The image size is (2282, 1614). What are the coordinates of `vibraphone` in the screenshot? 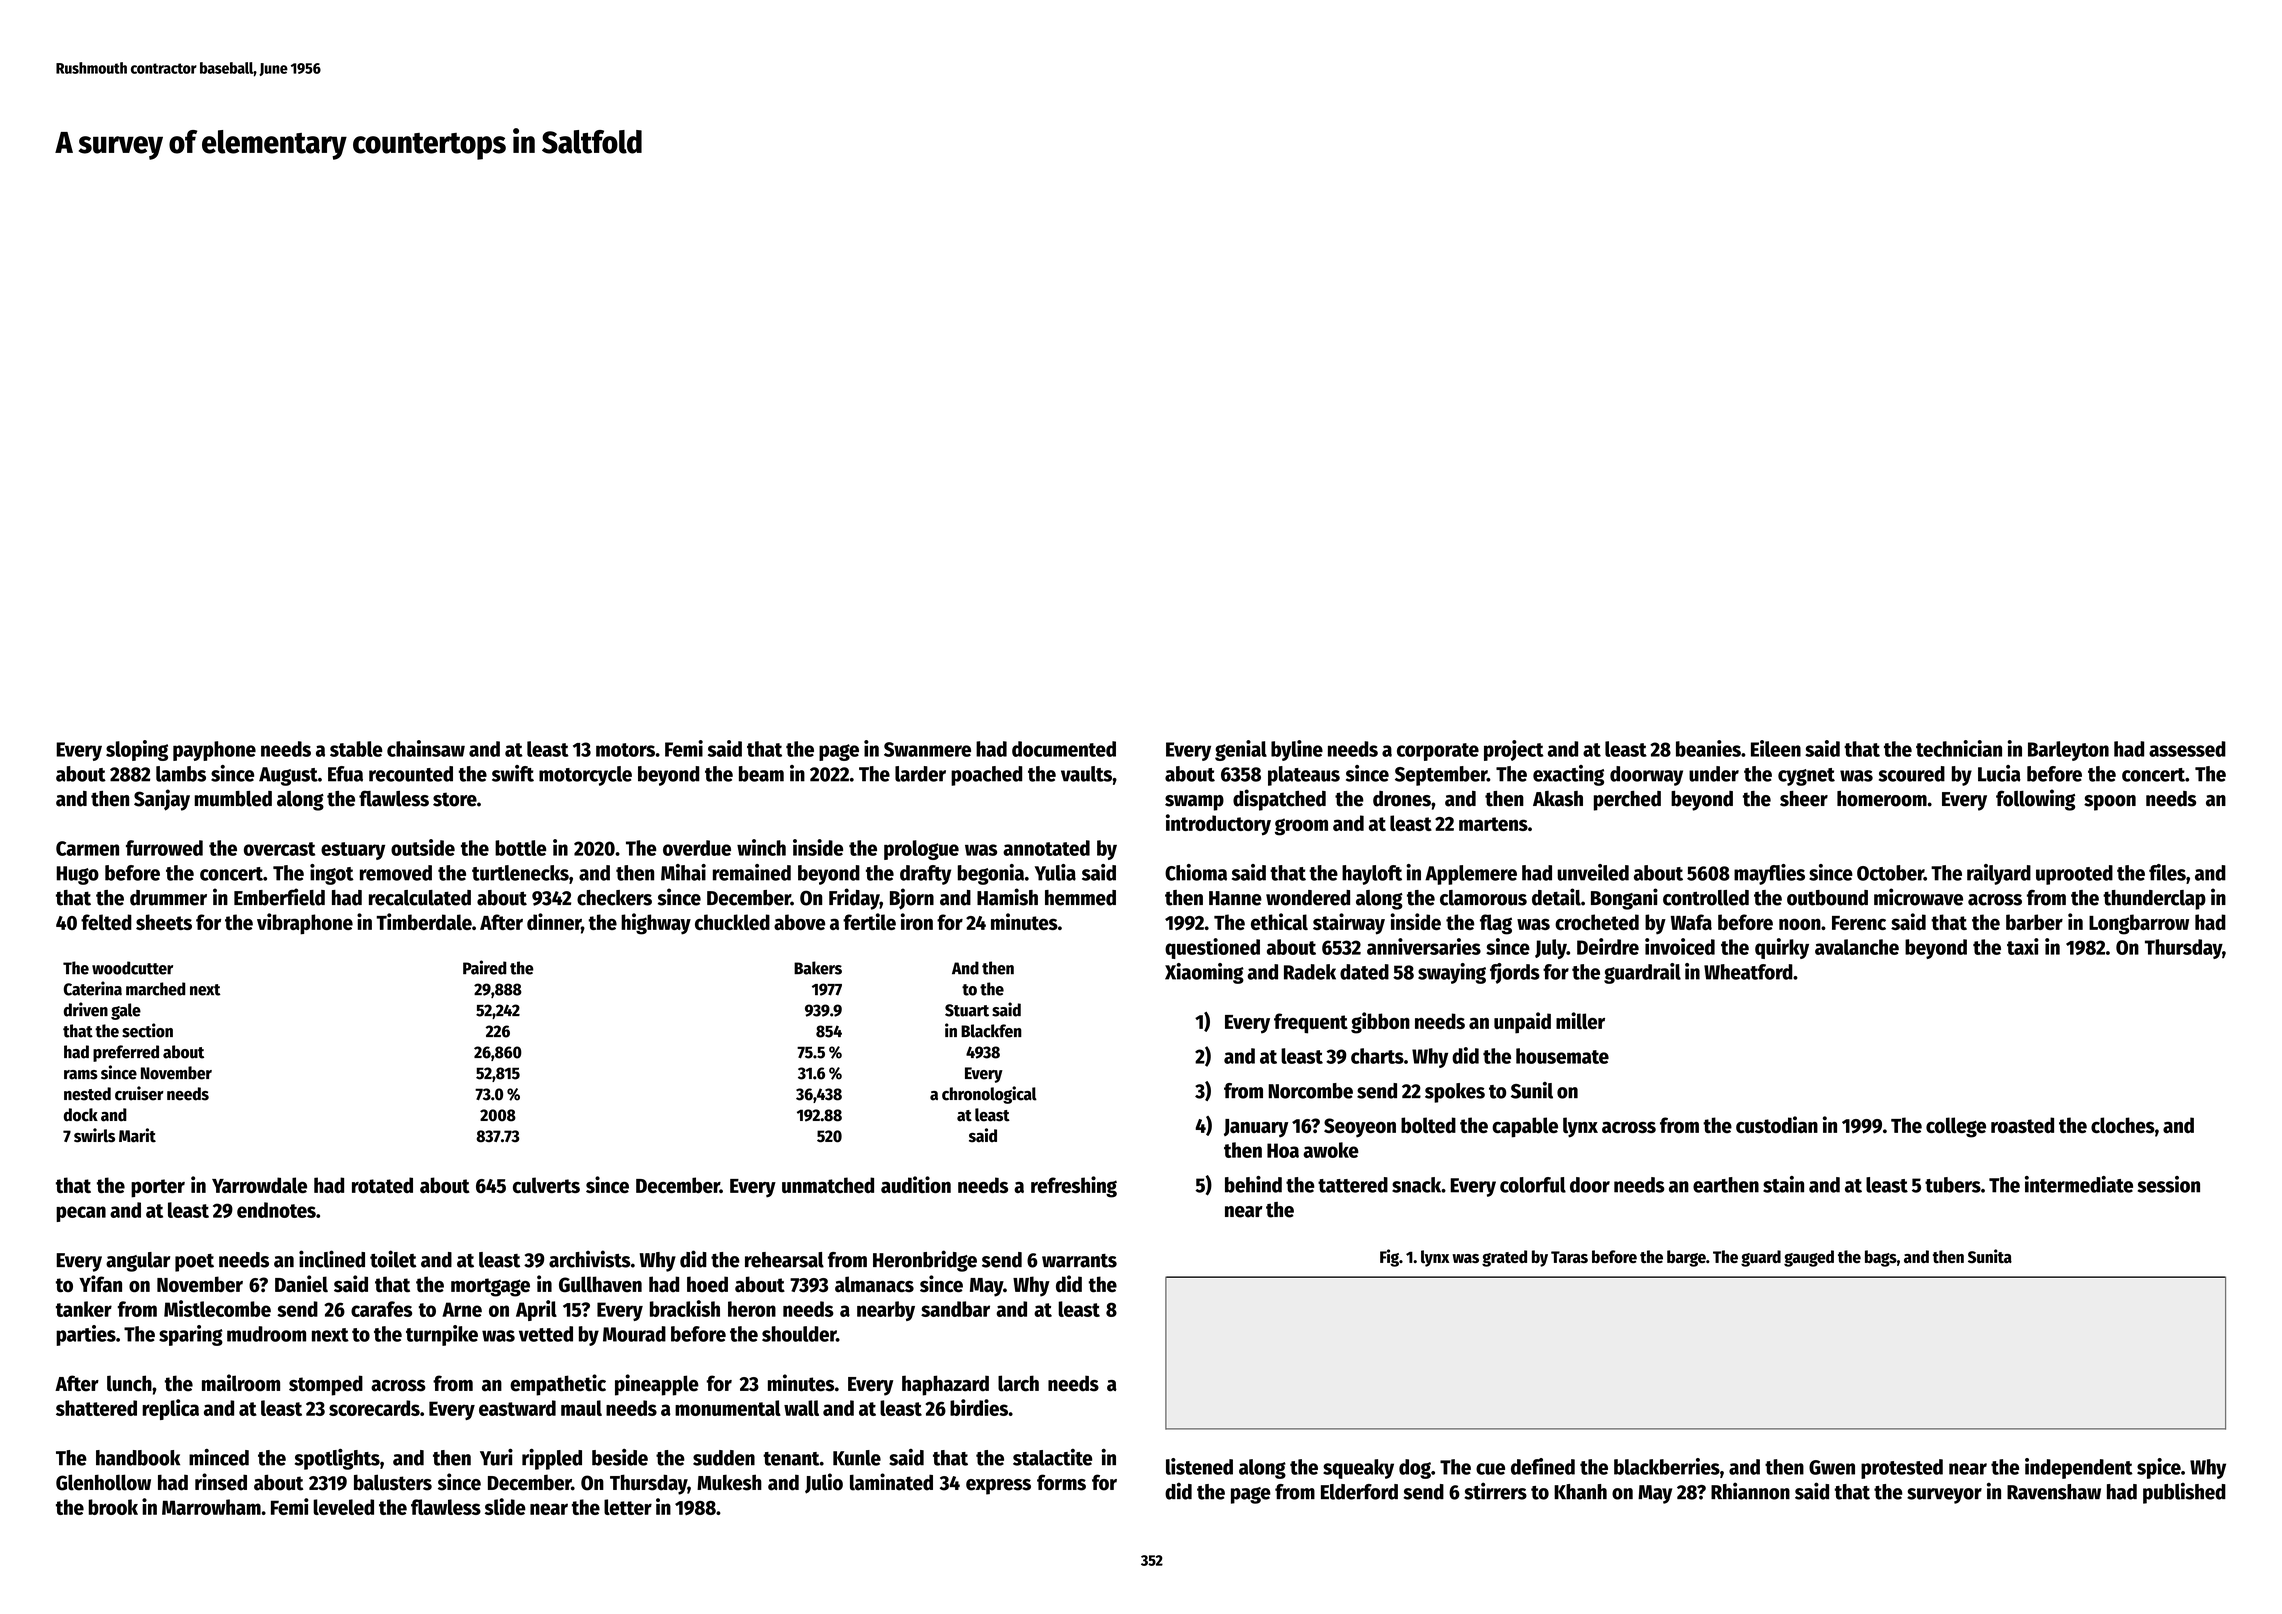 It's located at (305, 924).
